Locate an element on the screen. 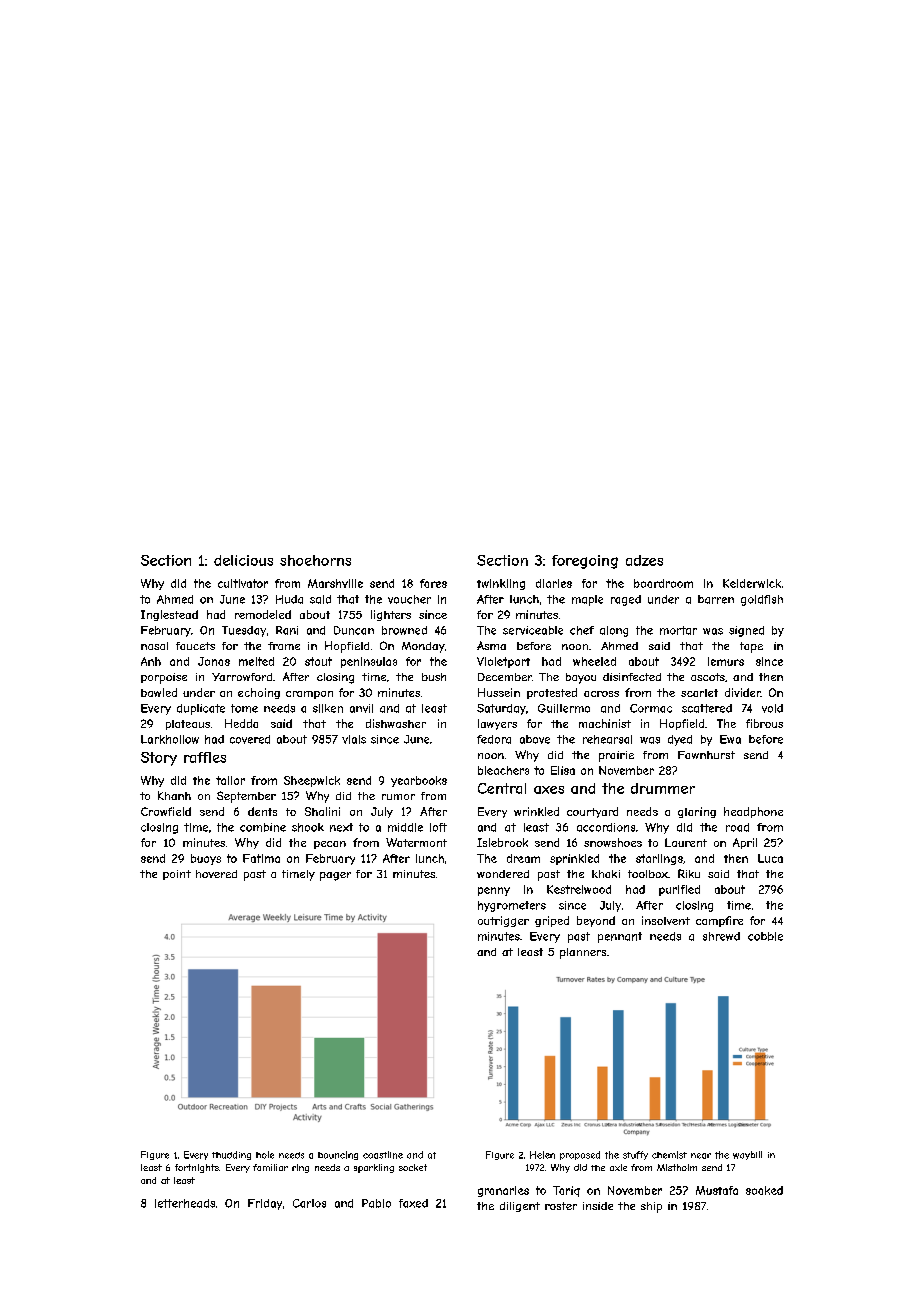 This screenshot has width=924, height=1314. campfire is located at coordinates (719, 921).
